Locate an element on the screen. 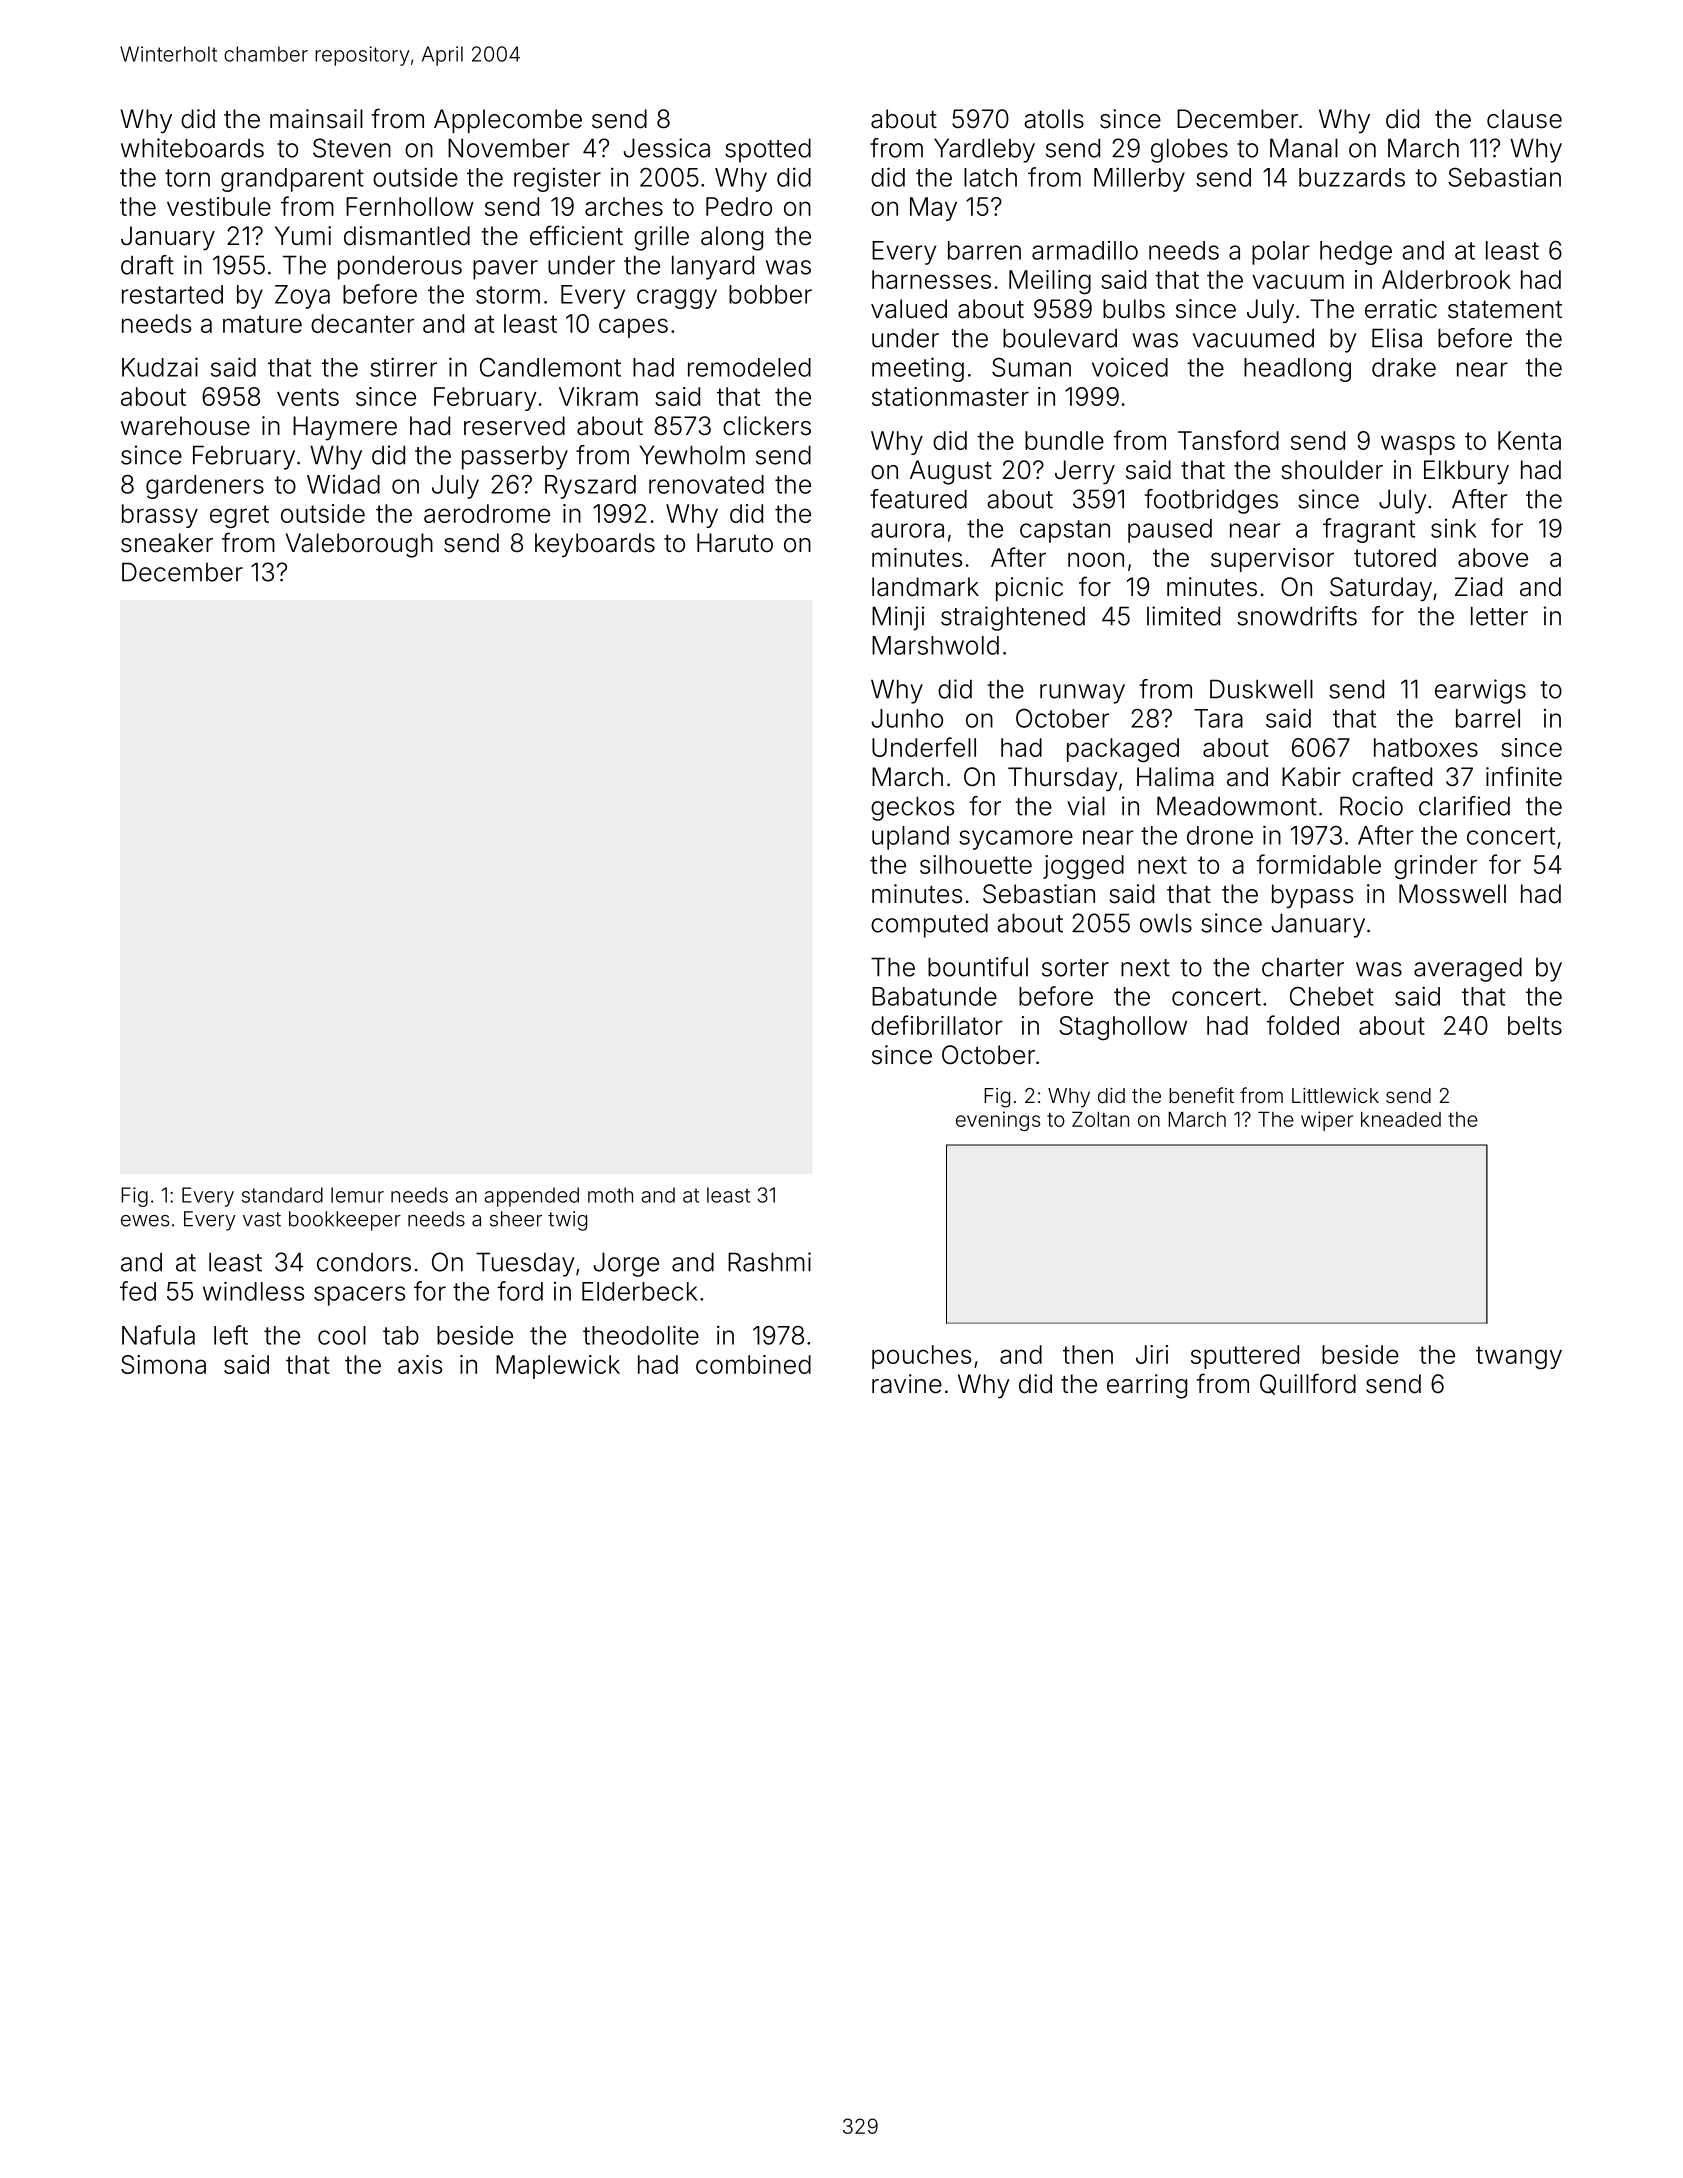 This screenshot has width=1683, height=2178. computed is located at coordinates (929, 925).
